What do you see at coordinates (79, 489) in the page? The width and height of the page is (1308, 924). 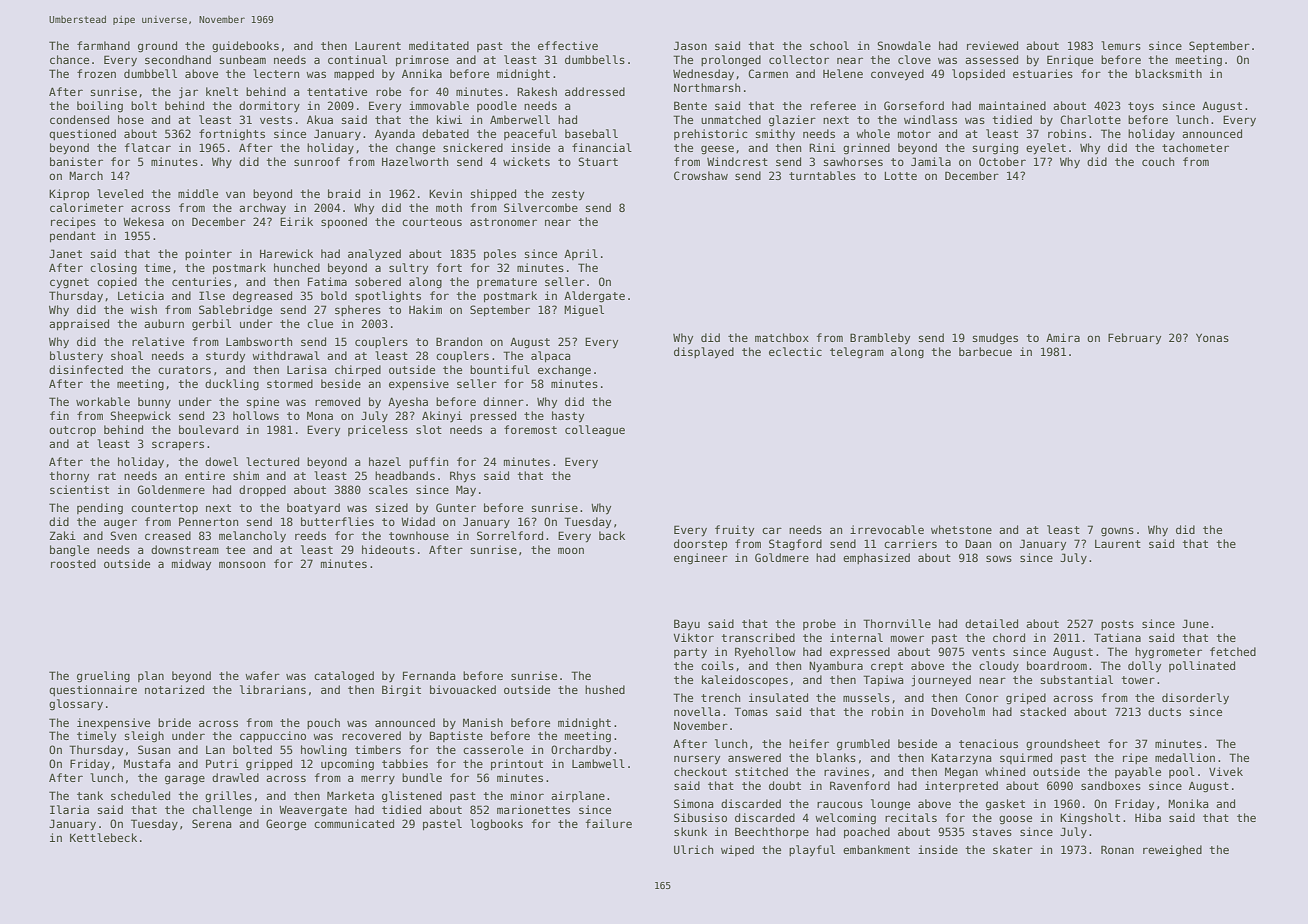 I see `scientist` at bounding box center [79, 489].
